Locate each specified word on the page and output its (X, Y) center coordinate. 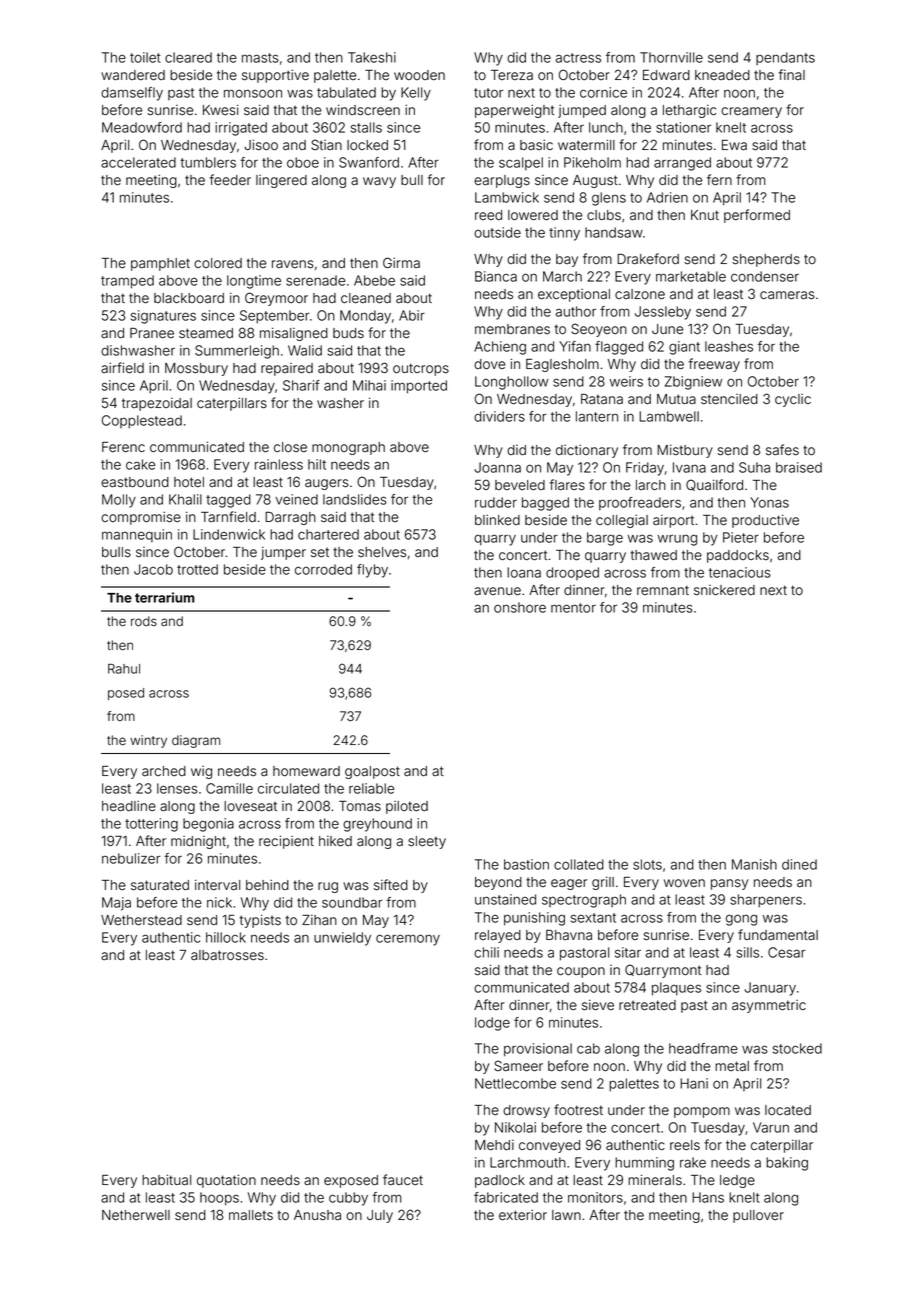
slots (647, 864)
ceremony (408, 940)
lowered (533, 215)
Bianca (496, 276)
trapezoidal (157, 404)
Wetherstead (141, 920)
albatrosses (227, 955)
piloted (407, 807)
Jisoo (261, 145)
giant (684, 348)
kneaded (722, 75)
